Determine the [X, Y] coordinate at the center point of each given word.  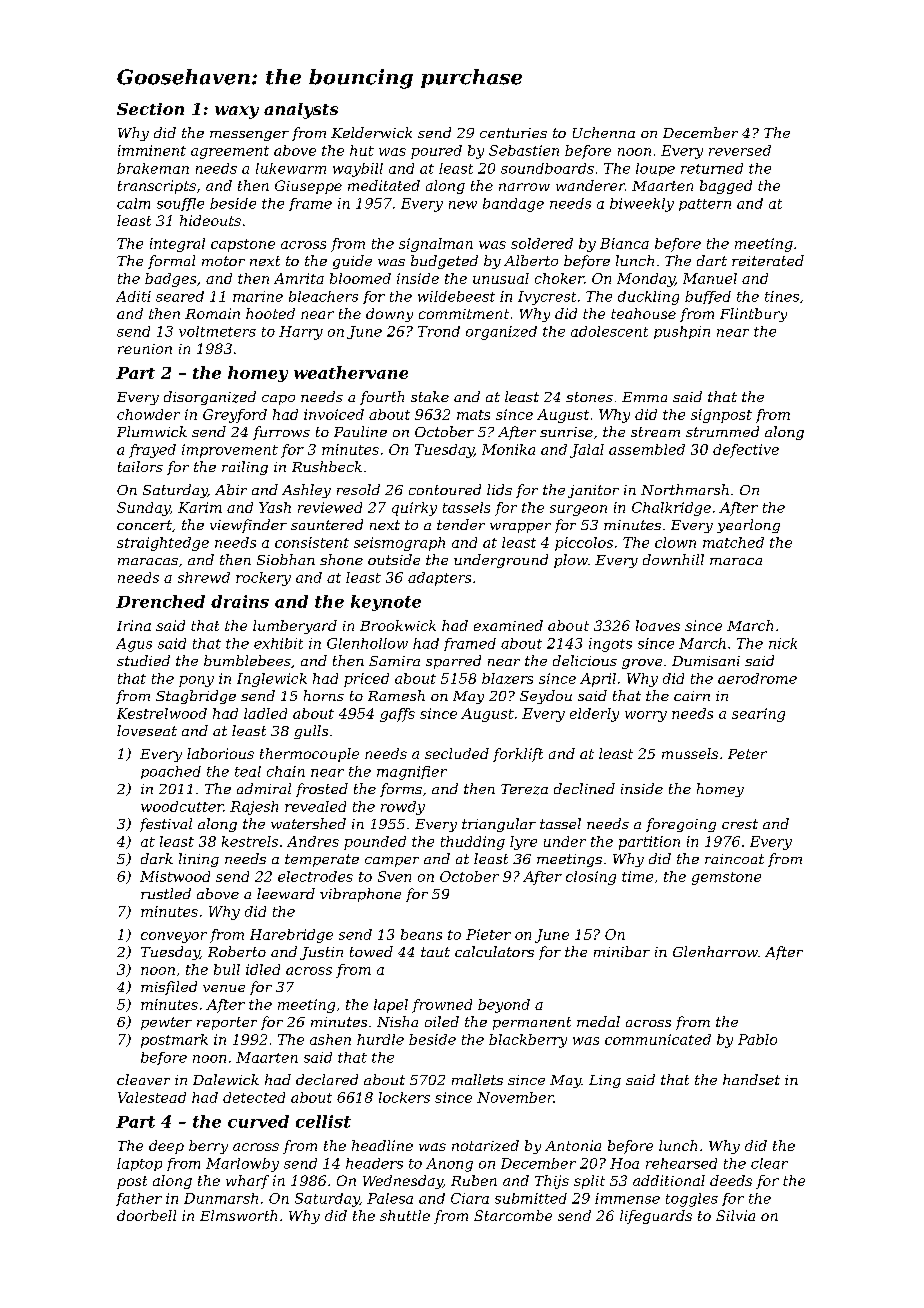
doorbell [146, 1215]
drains [240, 601]
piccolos [584, 544]
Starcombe [513, 1215]
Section [150, 109]
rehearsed [681, 1163]
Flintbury [753, 315]
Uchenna [604, 132]
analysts [301, 111]
